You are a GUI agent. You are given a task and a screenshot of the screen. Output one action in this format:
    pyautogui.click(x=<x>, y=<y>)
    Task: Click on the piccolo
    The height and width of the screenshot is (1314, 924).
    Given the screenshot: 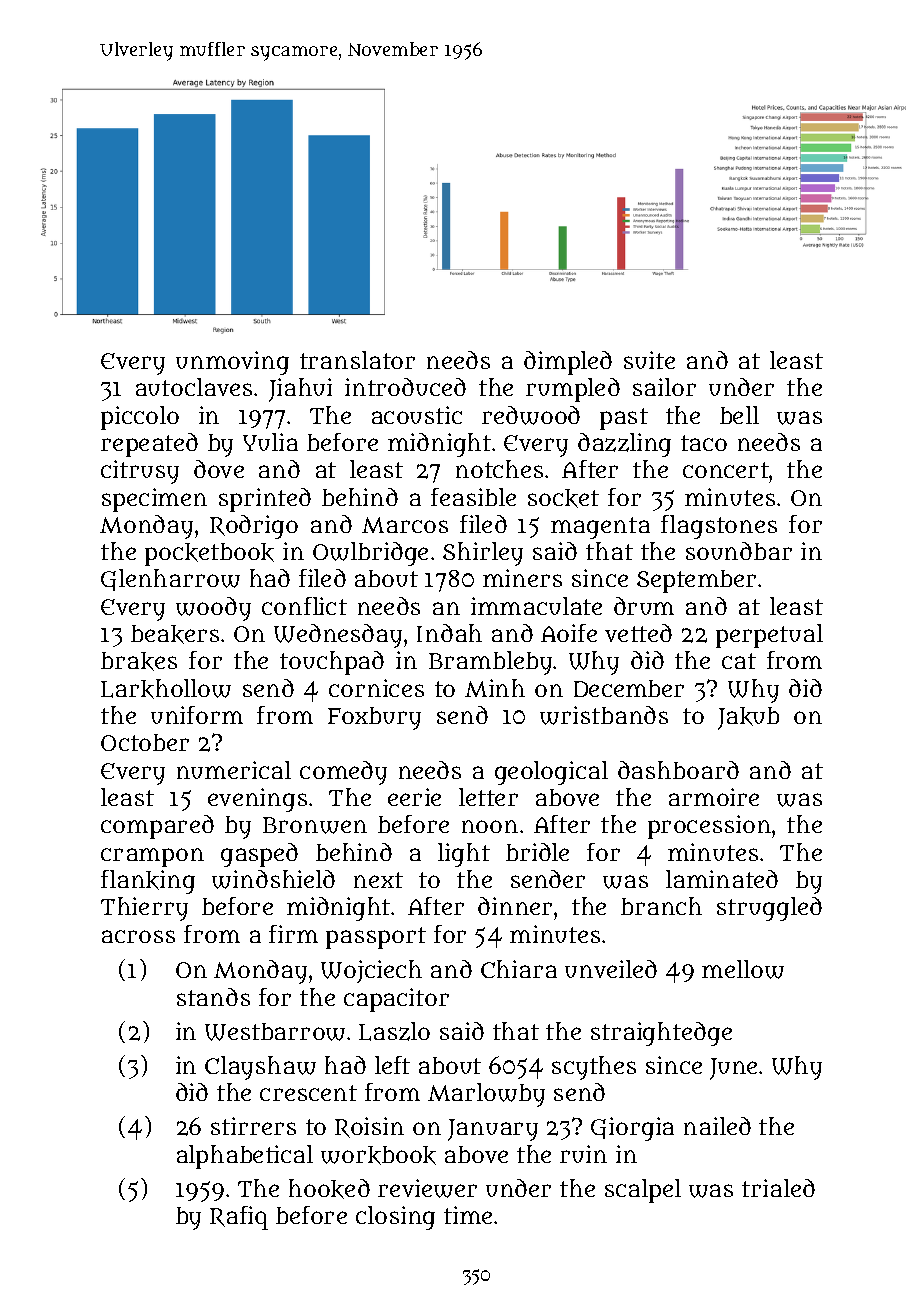 What is the action you would take?
    pyautogui.click(x=140, y=418)
